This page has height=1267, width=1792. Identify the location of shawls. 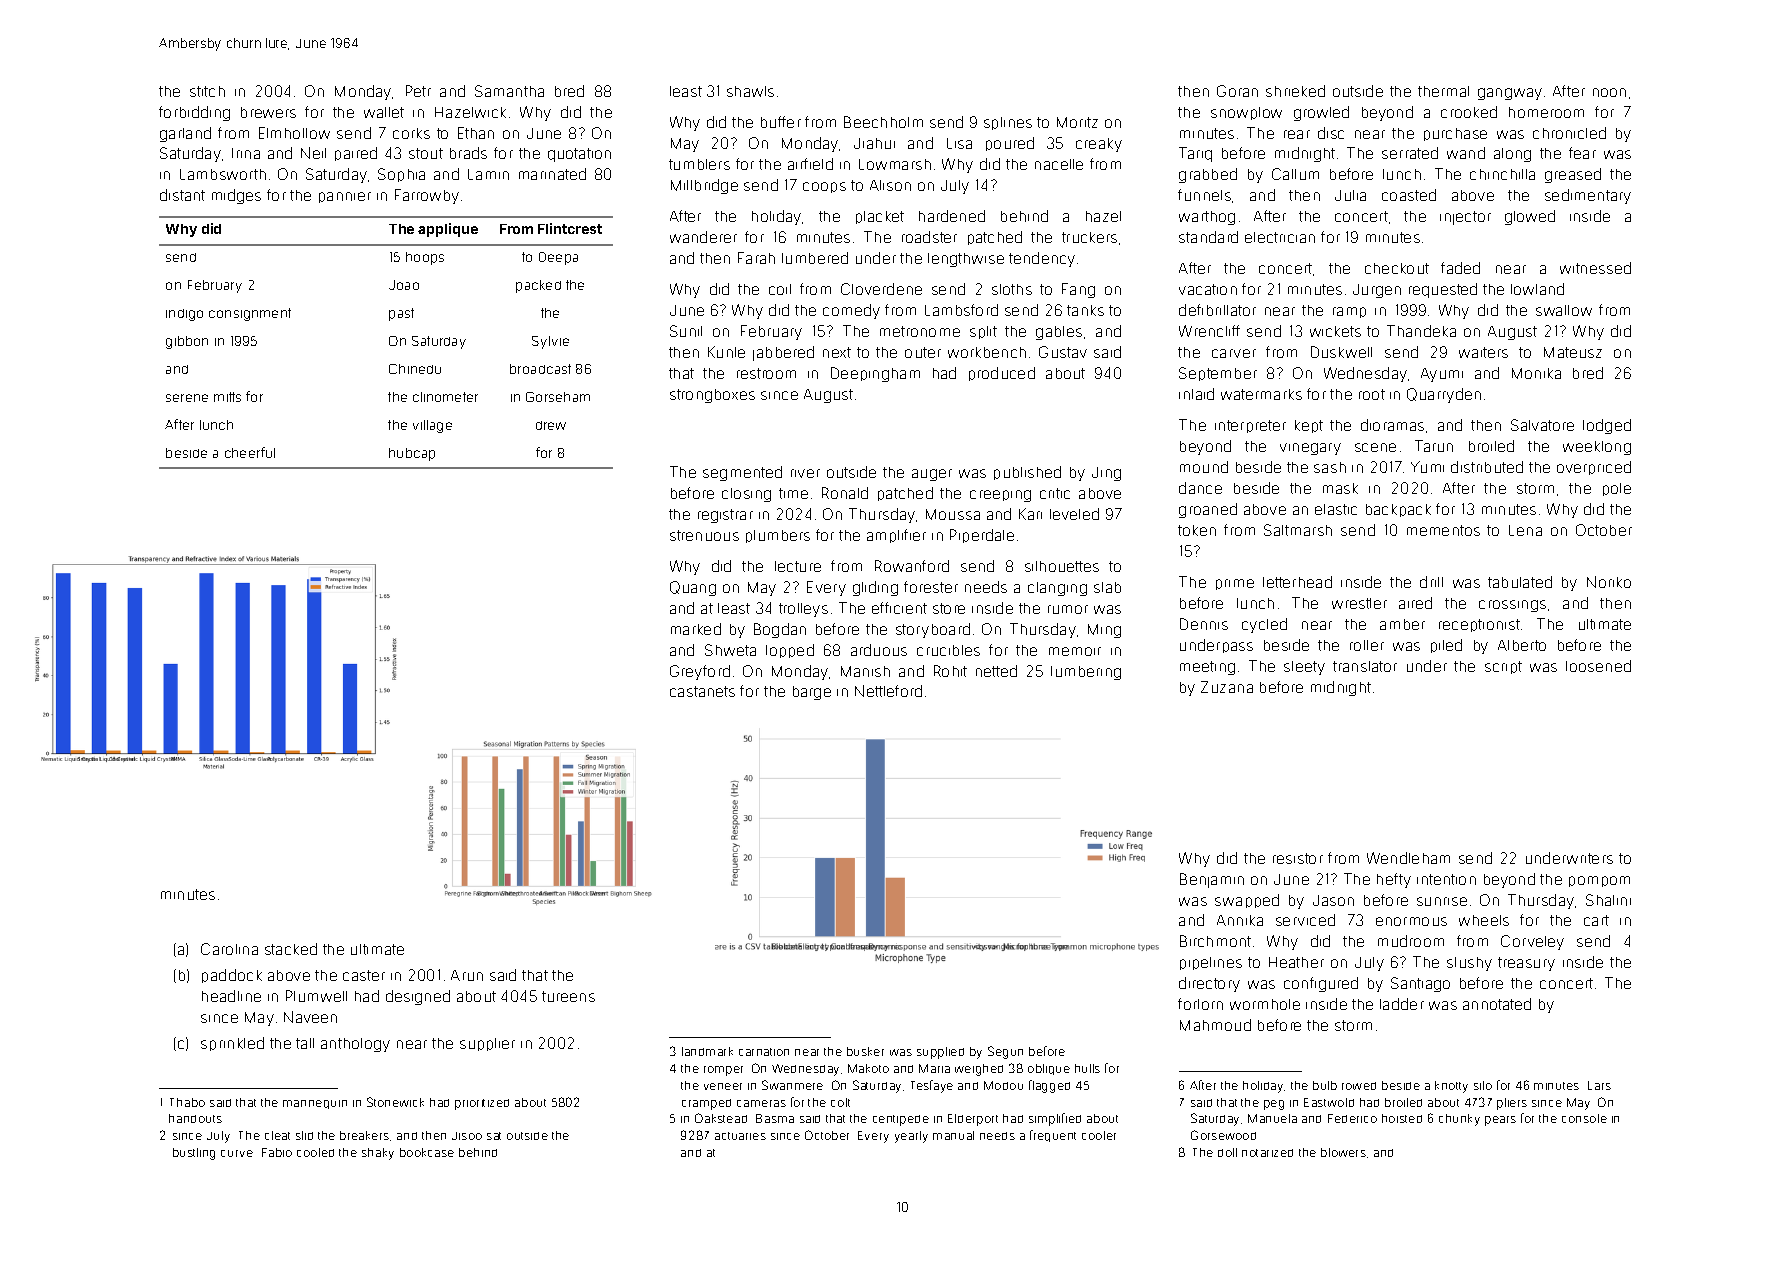
(750, 91).
